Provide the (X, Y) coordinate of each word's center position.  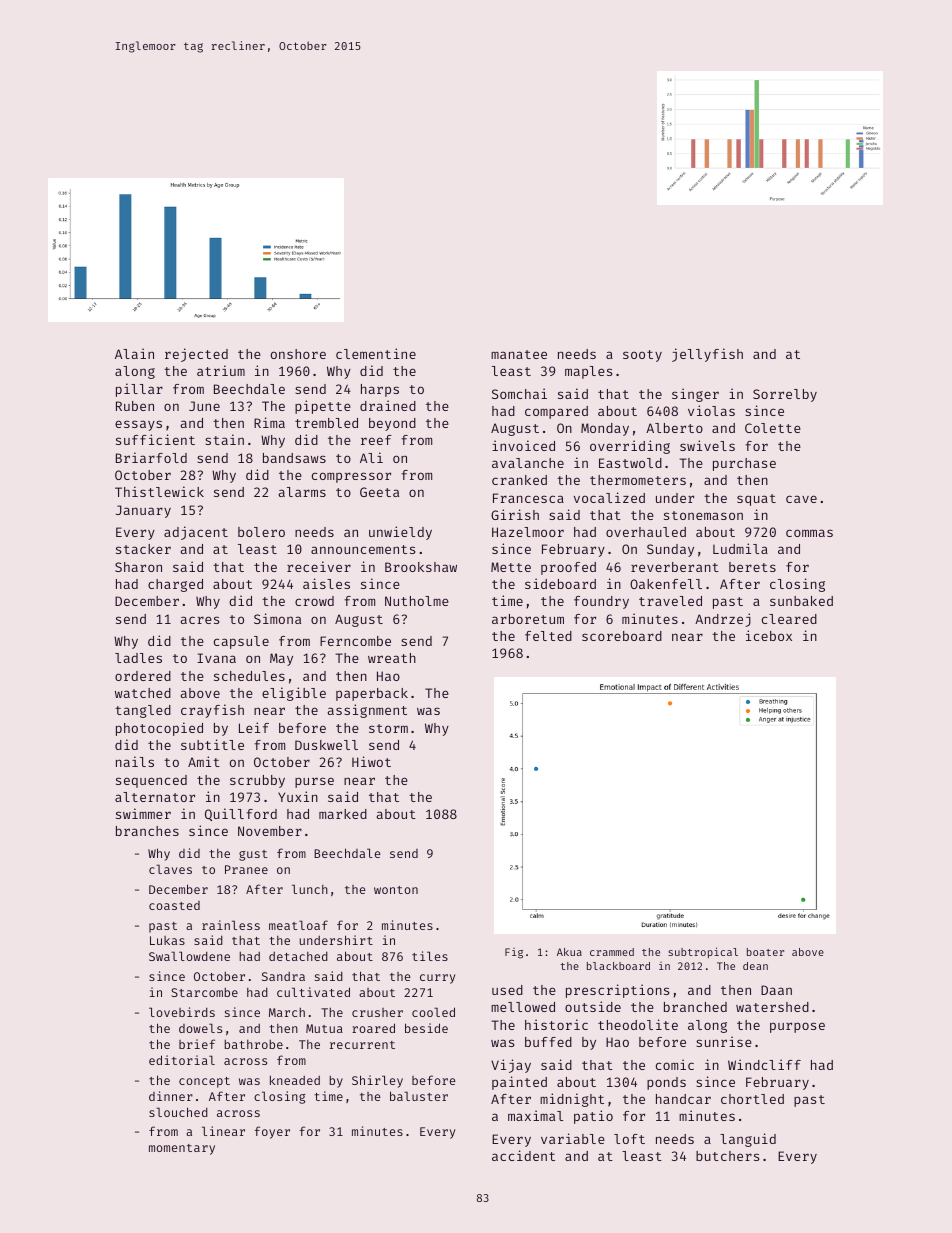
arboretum (528, 619)
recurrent (362, 1045)
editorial (182, 1060)
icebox (769, 635)
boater (765, 952)
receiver (319, 566)
